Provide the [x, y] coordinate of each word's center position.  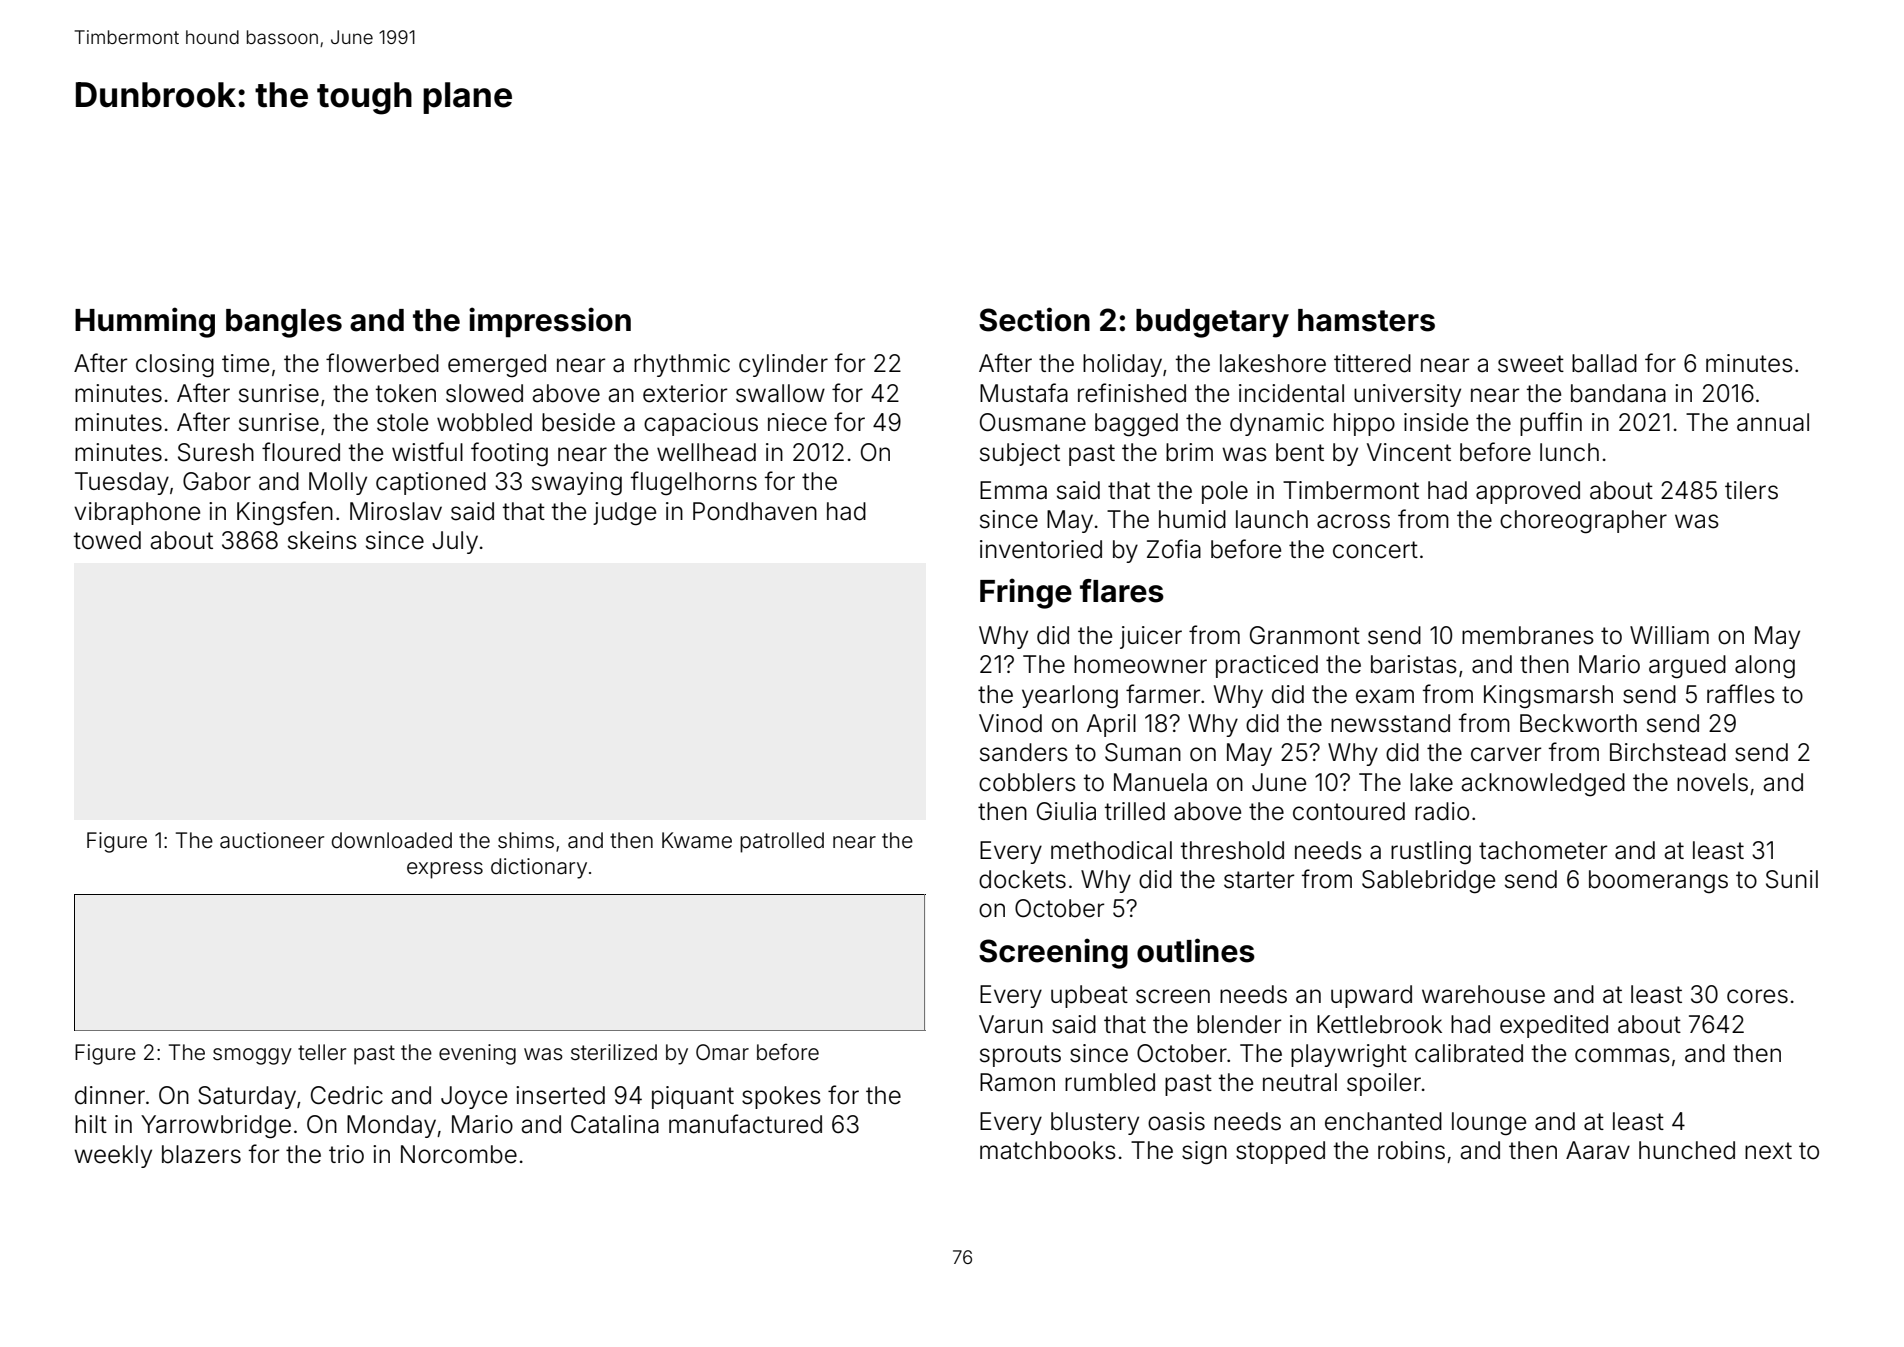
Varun [1011, 1024]
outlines [1196, 950]
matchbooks [1048, 1150]
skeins [322, 540]
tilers [1751, 490]
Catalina [615, 1124]
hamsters [1366, 320]
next [1768, 1151]
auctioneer [272, 840]
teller [322, 1052]
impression [550, 322]
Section [1034, 319]
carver [1506, 754]
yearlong [1070, 697]
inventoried [1041, 549]
